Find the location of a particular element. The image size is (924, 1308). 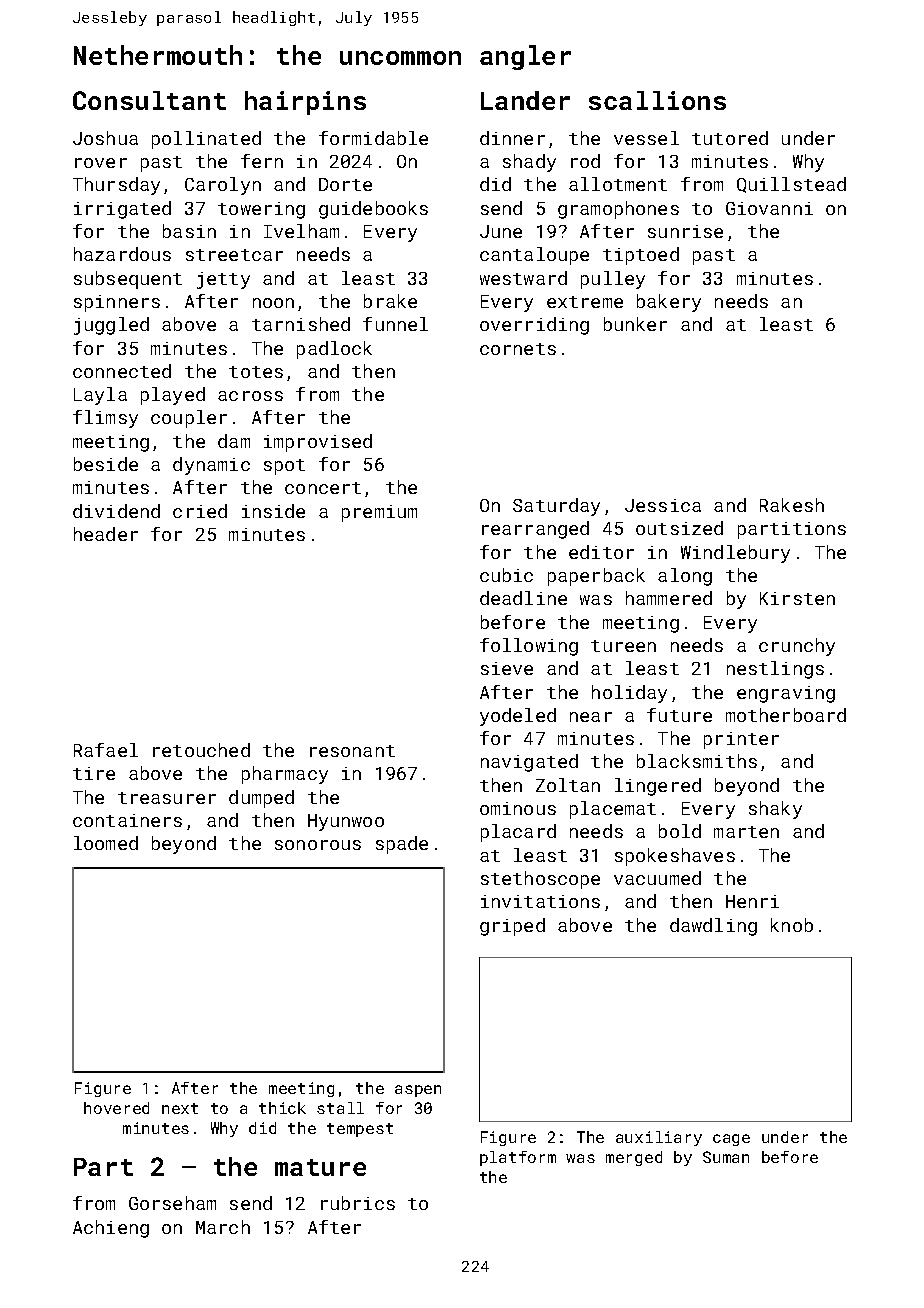

dawdling is located at coordinates (713, 927).
